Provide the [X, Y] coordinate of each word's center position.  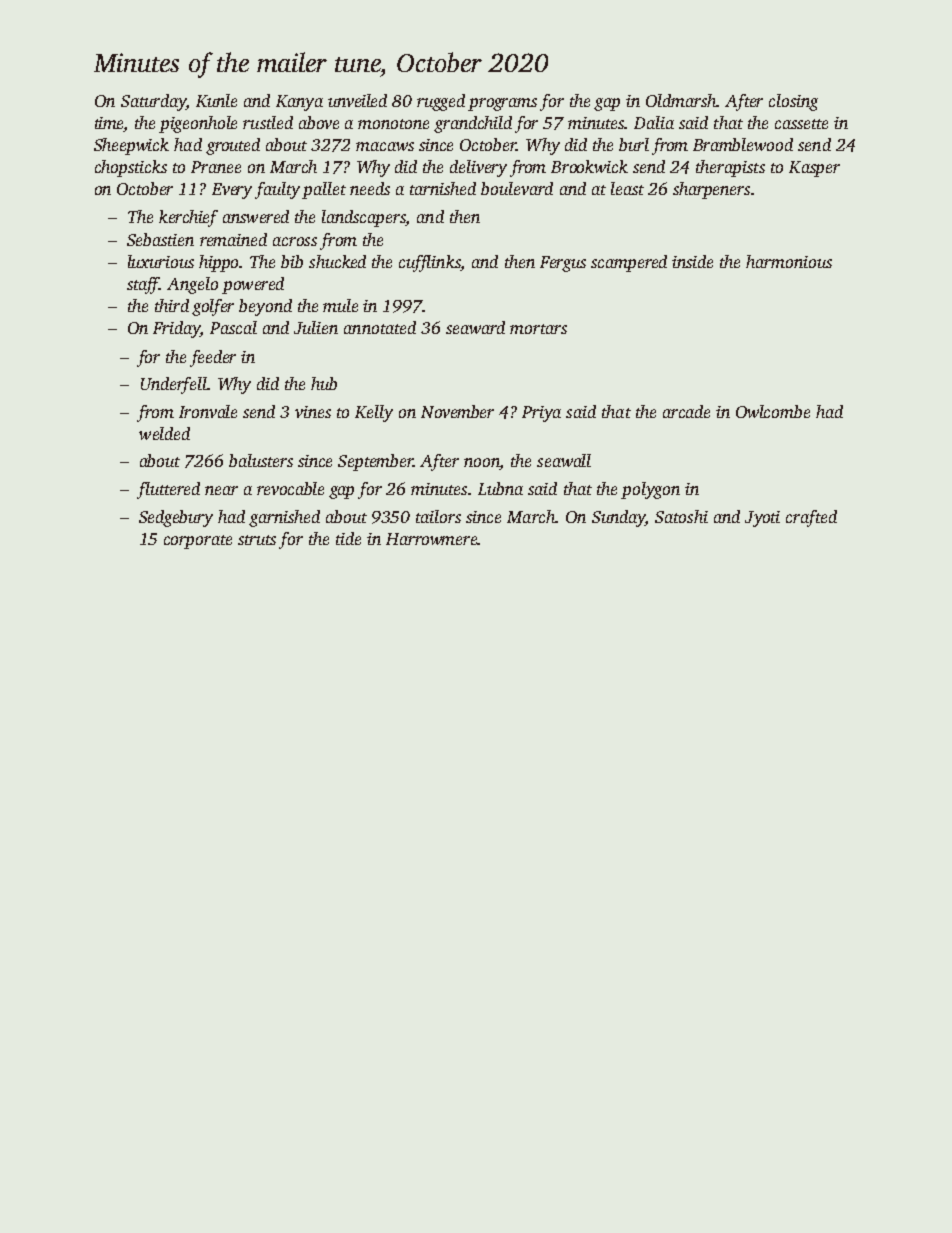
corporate [198, 542]
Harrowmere [431, 539]
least [627, 188]
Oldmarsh [681, 100]
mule [340, 305]
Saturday [153, 102]
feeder [213, 358]
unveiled [357, 100]
